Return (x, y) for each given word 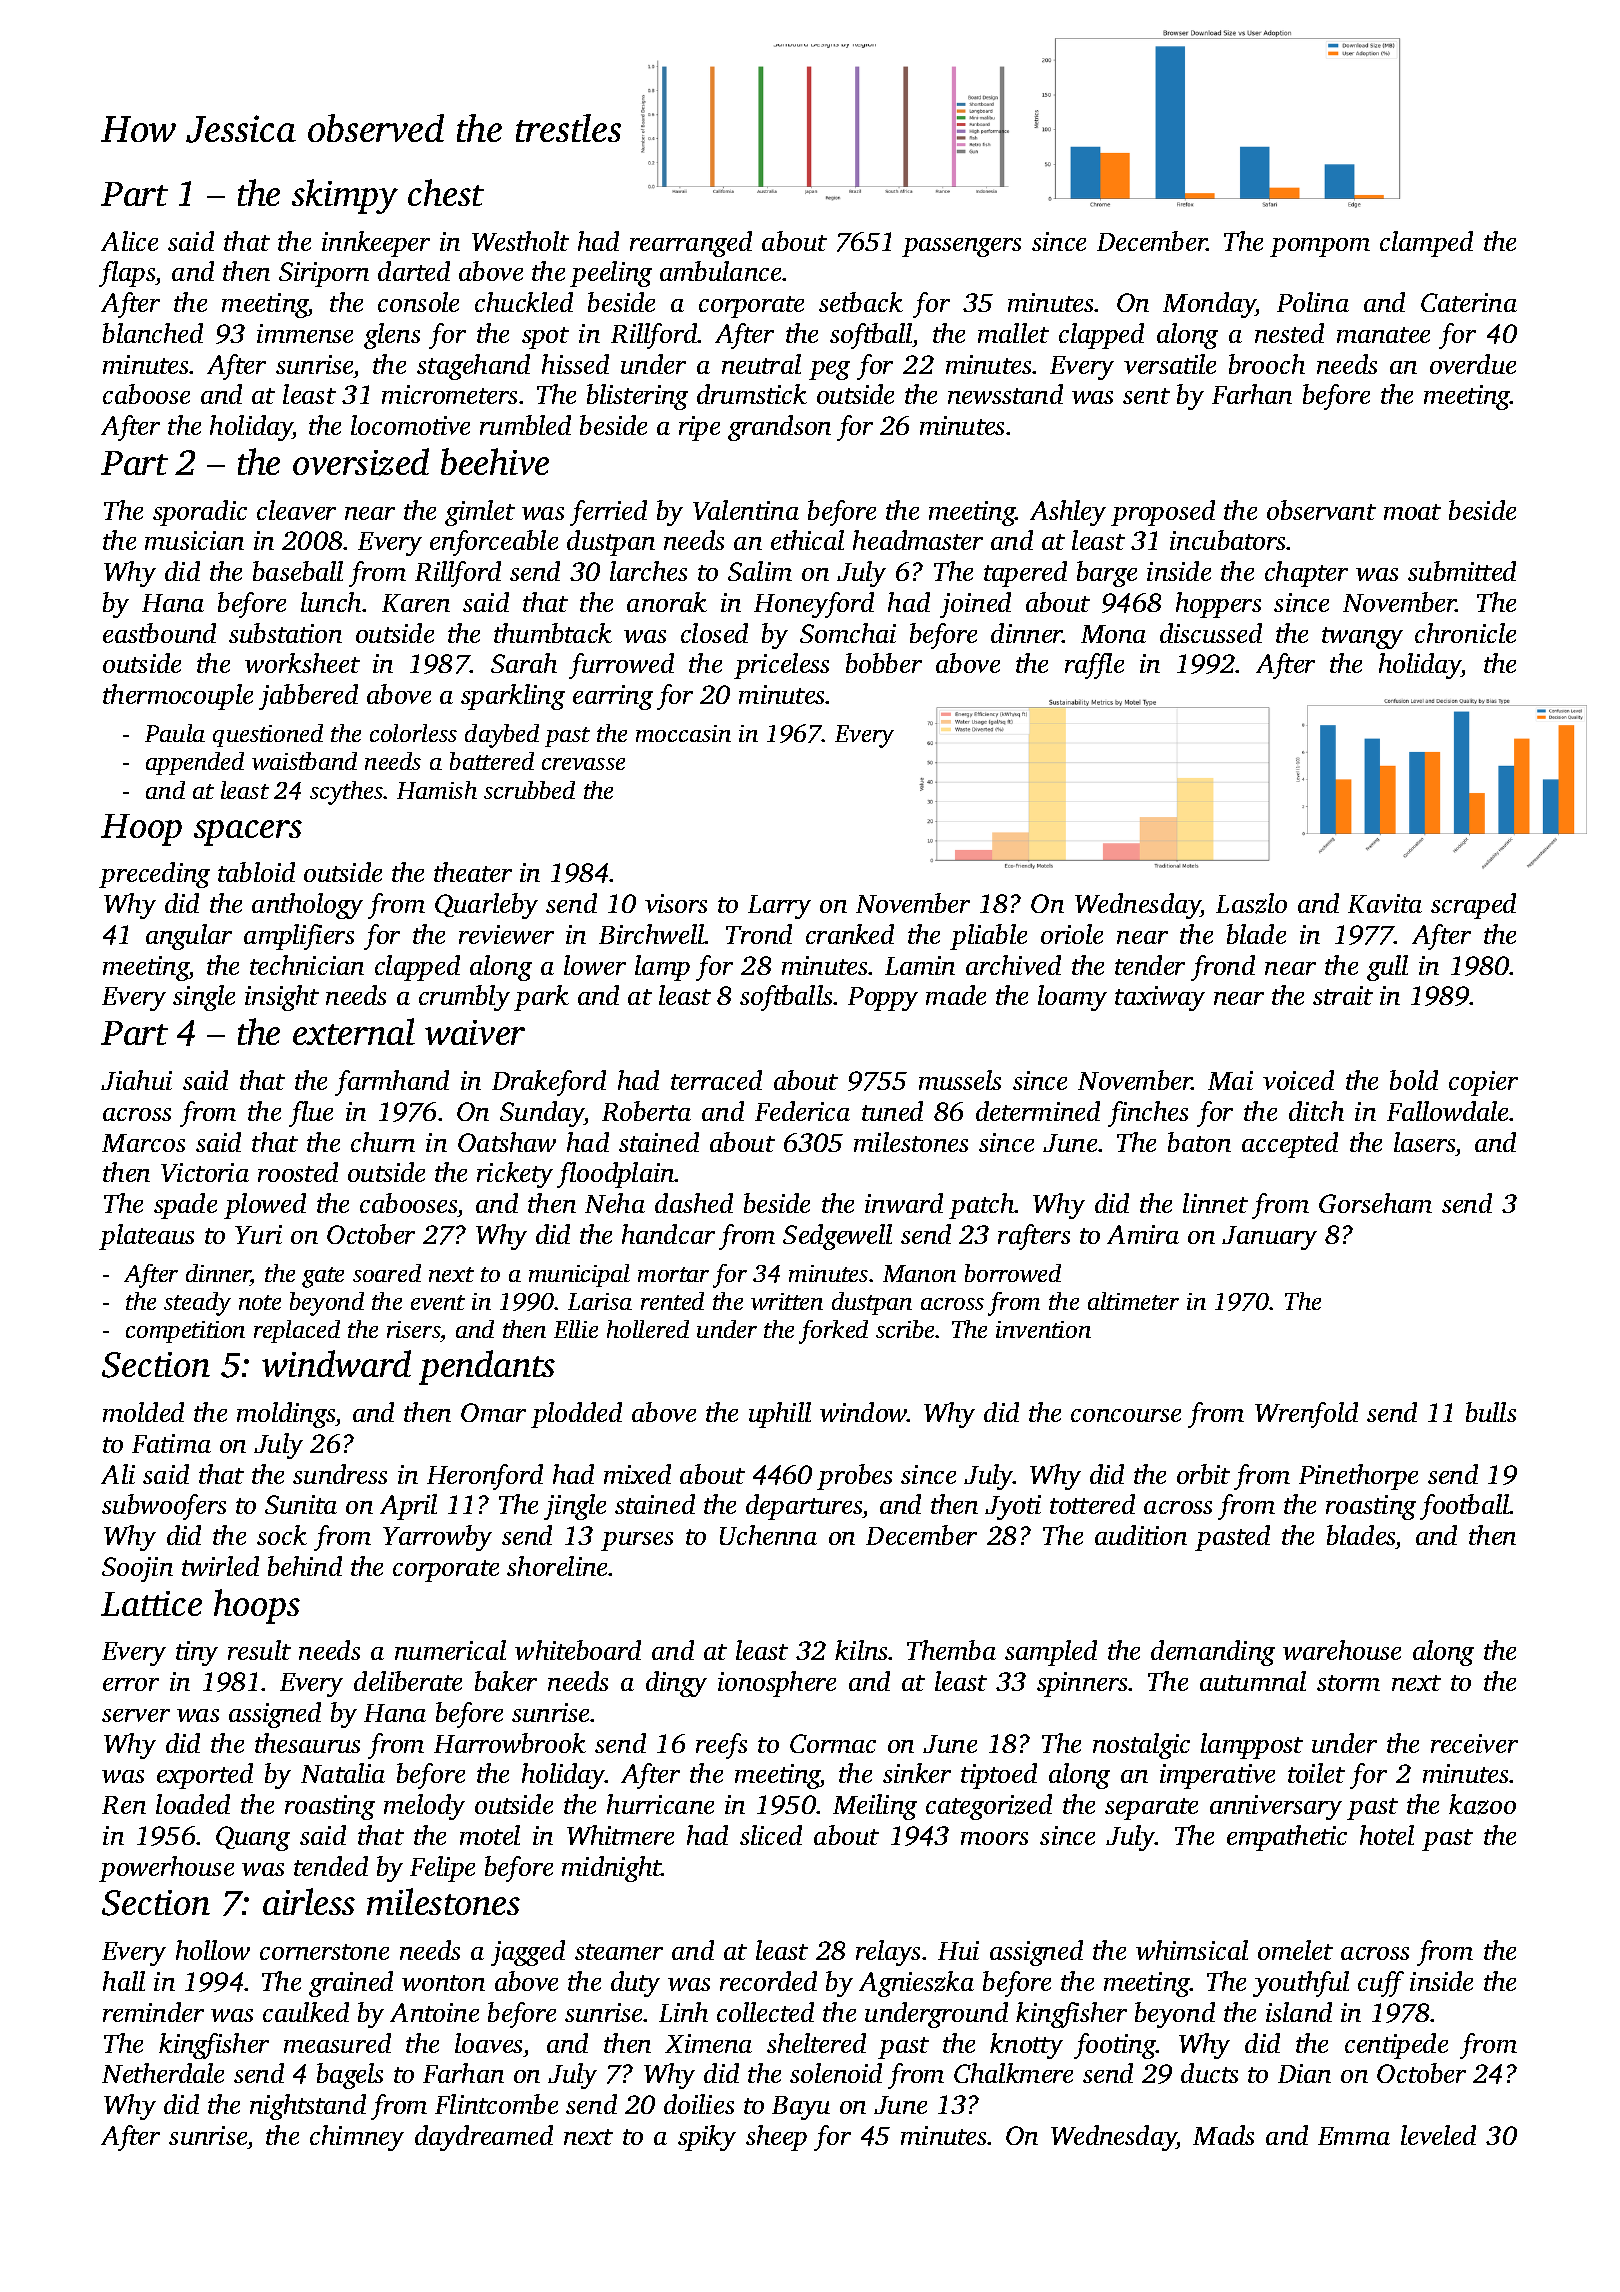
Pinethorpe (1358, 1477)
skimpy (345, 196)
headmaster (918, 540)
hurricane (660, 1804)
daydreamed (484, 2138)
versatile (1170, 364)
